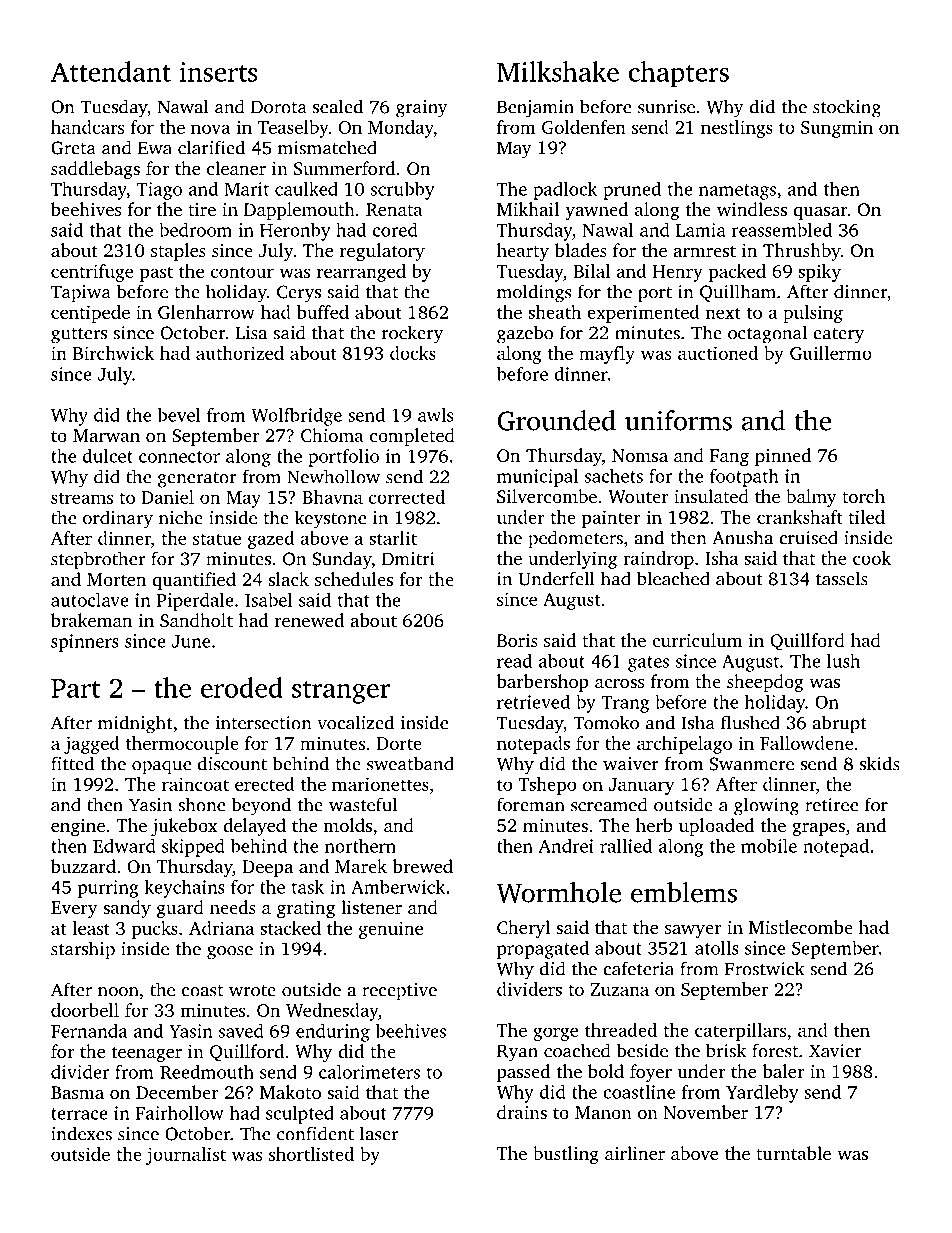  I want to click on skids, so click(880, 763).
